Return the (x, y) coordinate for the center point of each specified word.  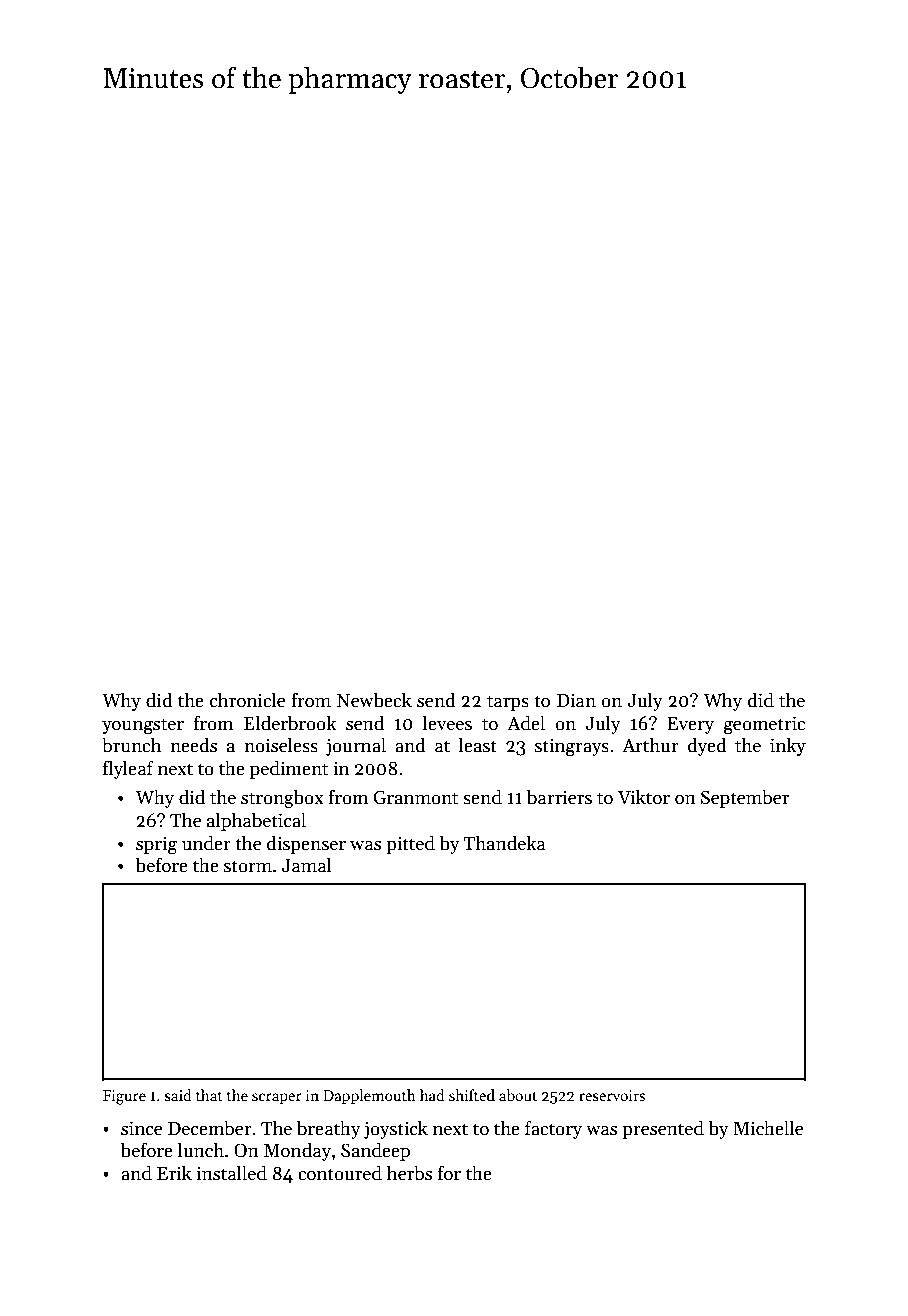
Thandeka (505, 843)
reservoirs (612, 1095)
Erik (174, 1172)
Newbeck (374, 700)
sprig (156, 845)
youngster (143, 726)
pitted (410, 844)
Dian (576, 700)
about (518, 1095)
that (209, 1095)
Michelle (768, 1128)
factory (553, 1129)
